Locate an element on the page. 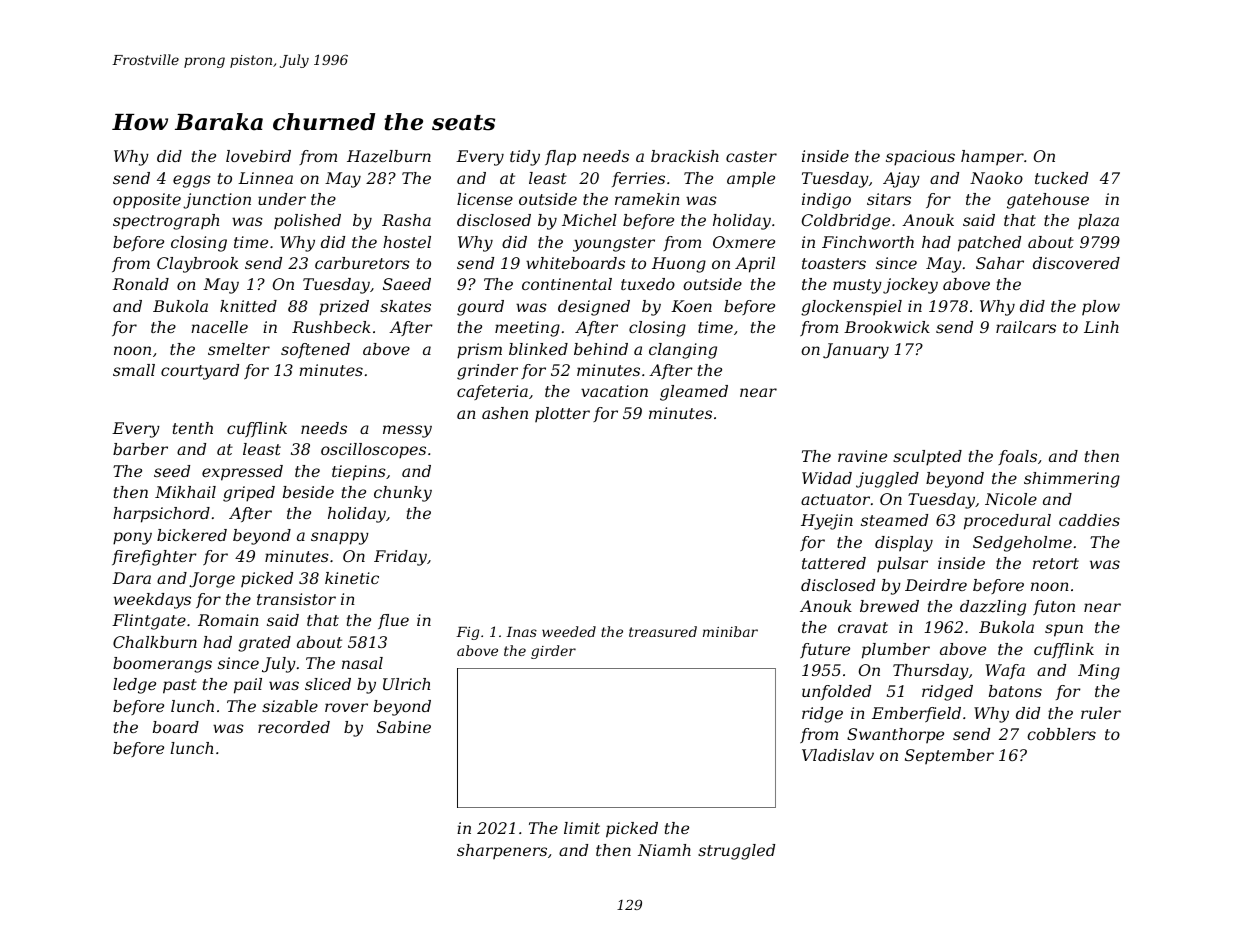 This document has width=1233, height=952. spun is located at coordinates (1064, 630).
